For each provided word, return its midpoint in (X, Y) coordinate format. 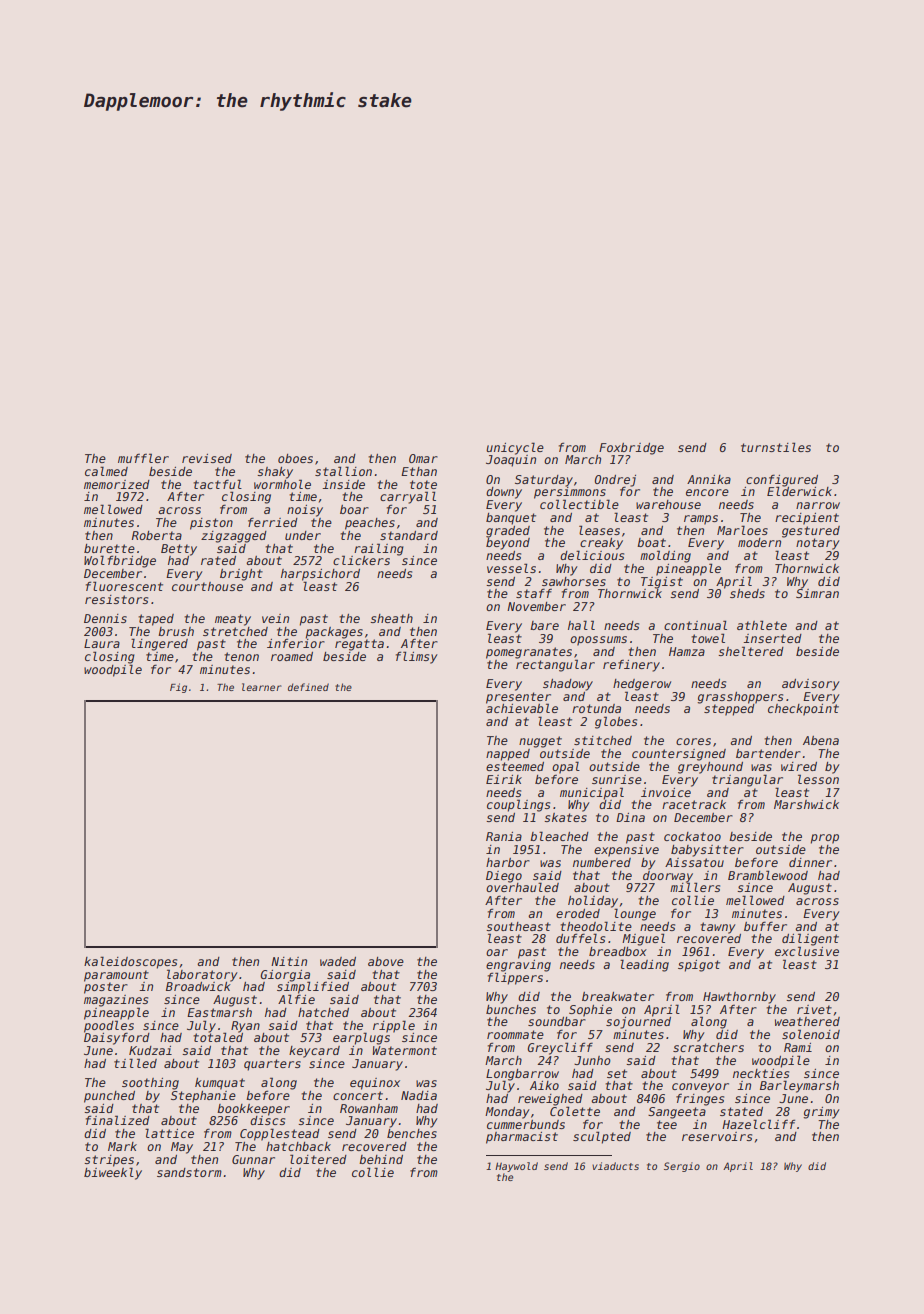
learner (262, 687)
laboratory (202, 975)
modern (759, 542)
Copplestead (280, 1134)
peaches (370, 524)
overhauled (522, 887)
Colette (575, 1111)
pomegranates (529, 653)
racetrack (694, 804)
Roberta (157, 535)
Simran (817, 593)
